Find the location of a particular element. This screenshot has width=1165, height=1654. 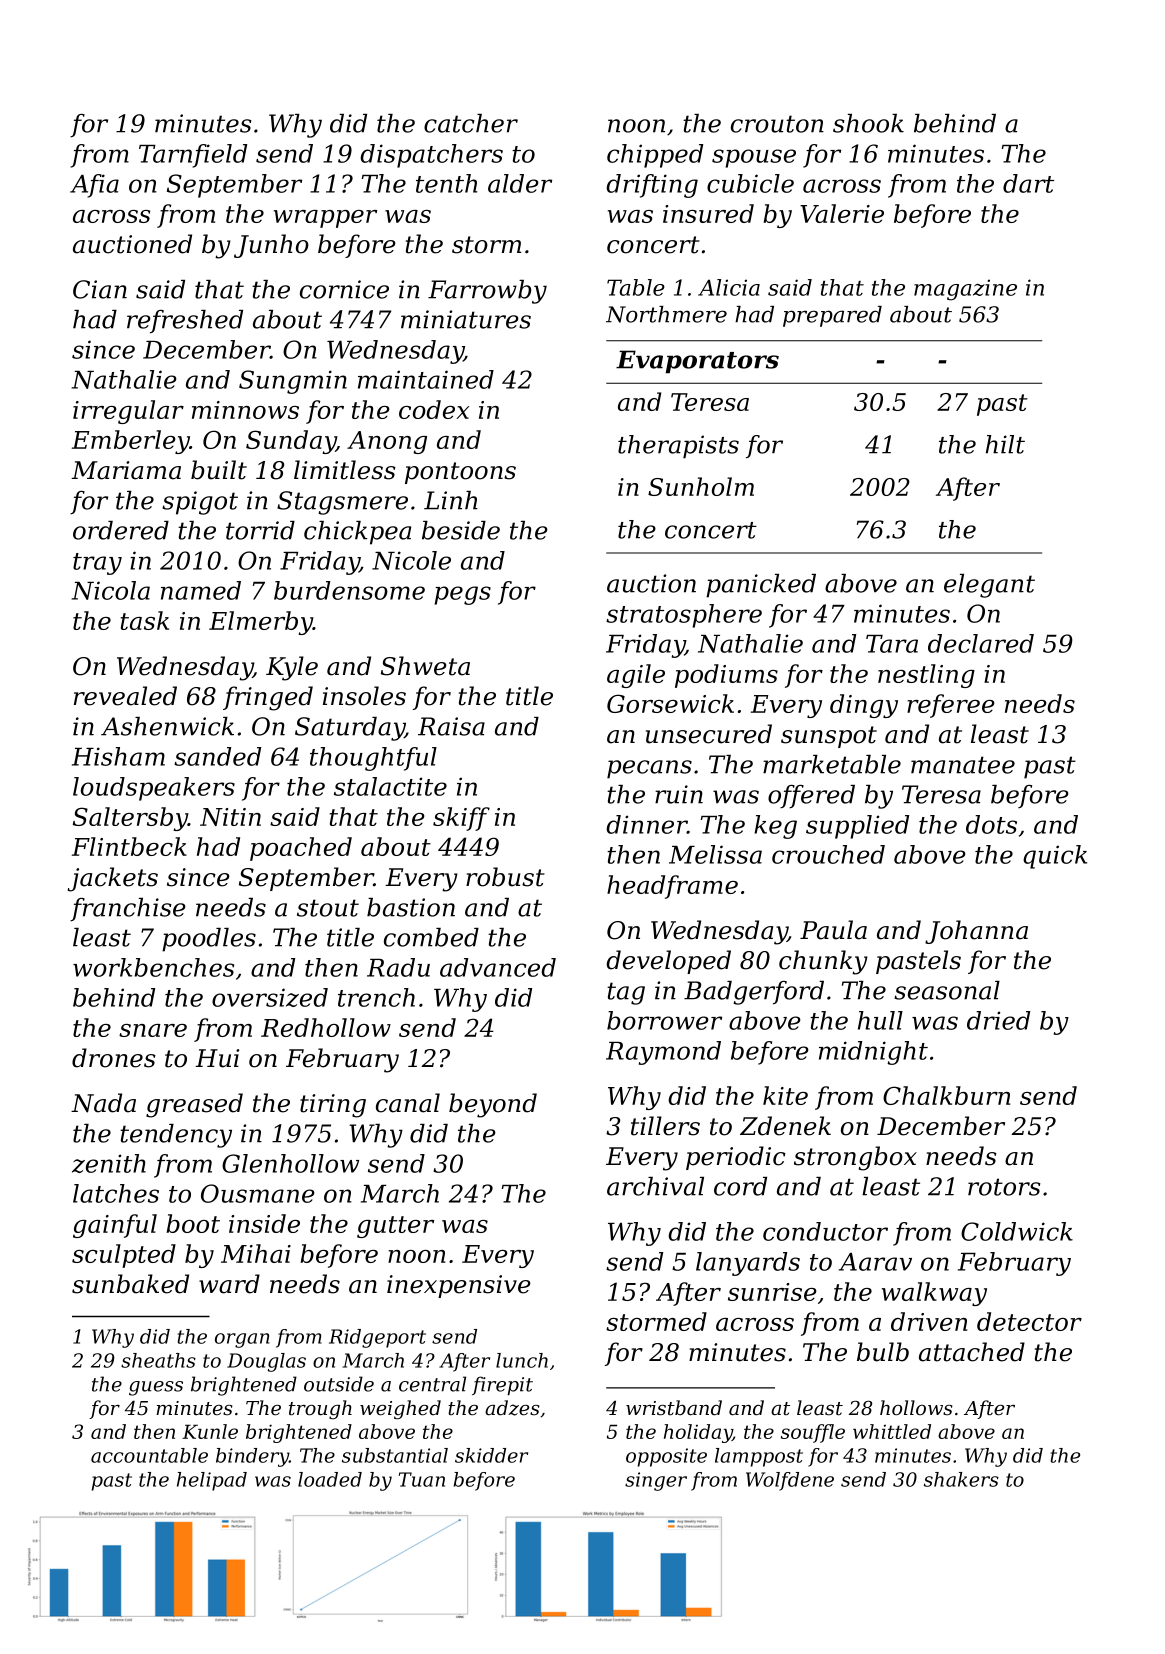

Redhollow is located at coordinates (326, 1027).
